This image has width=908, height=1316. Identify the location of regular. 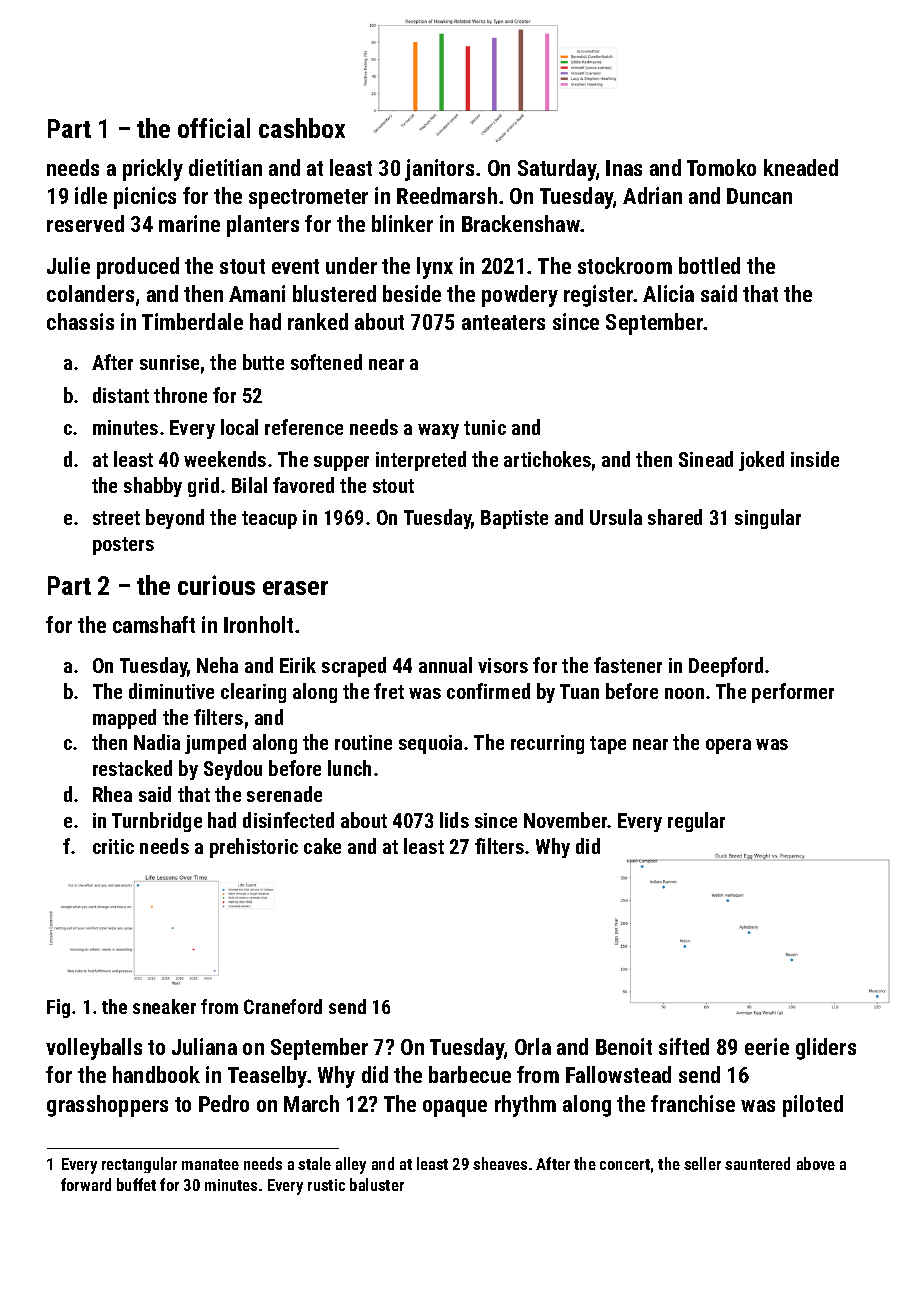
(696, 822).
